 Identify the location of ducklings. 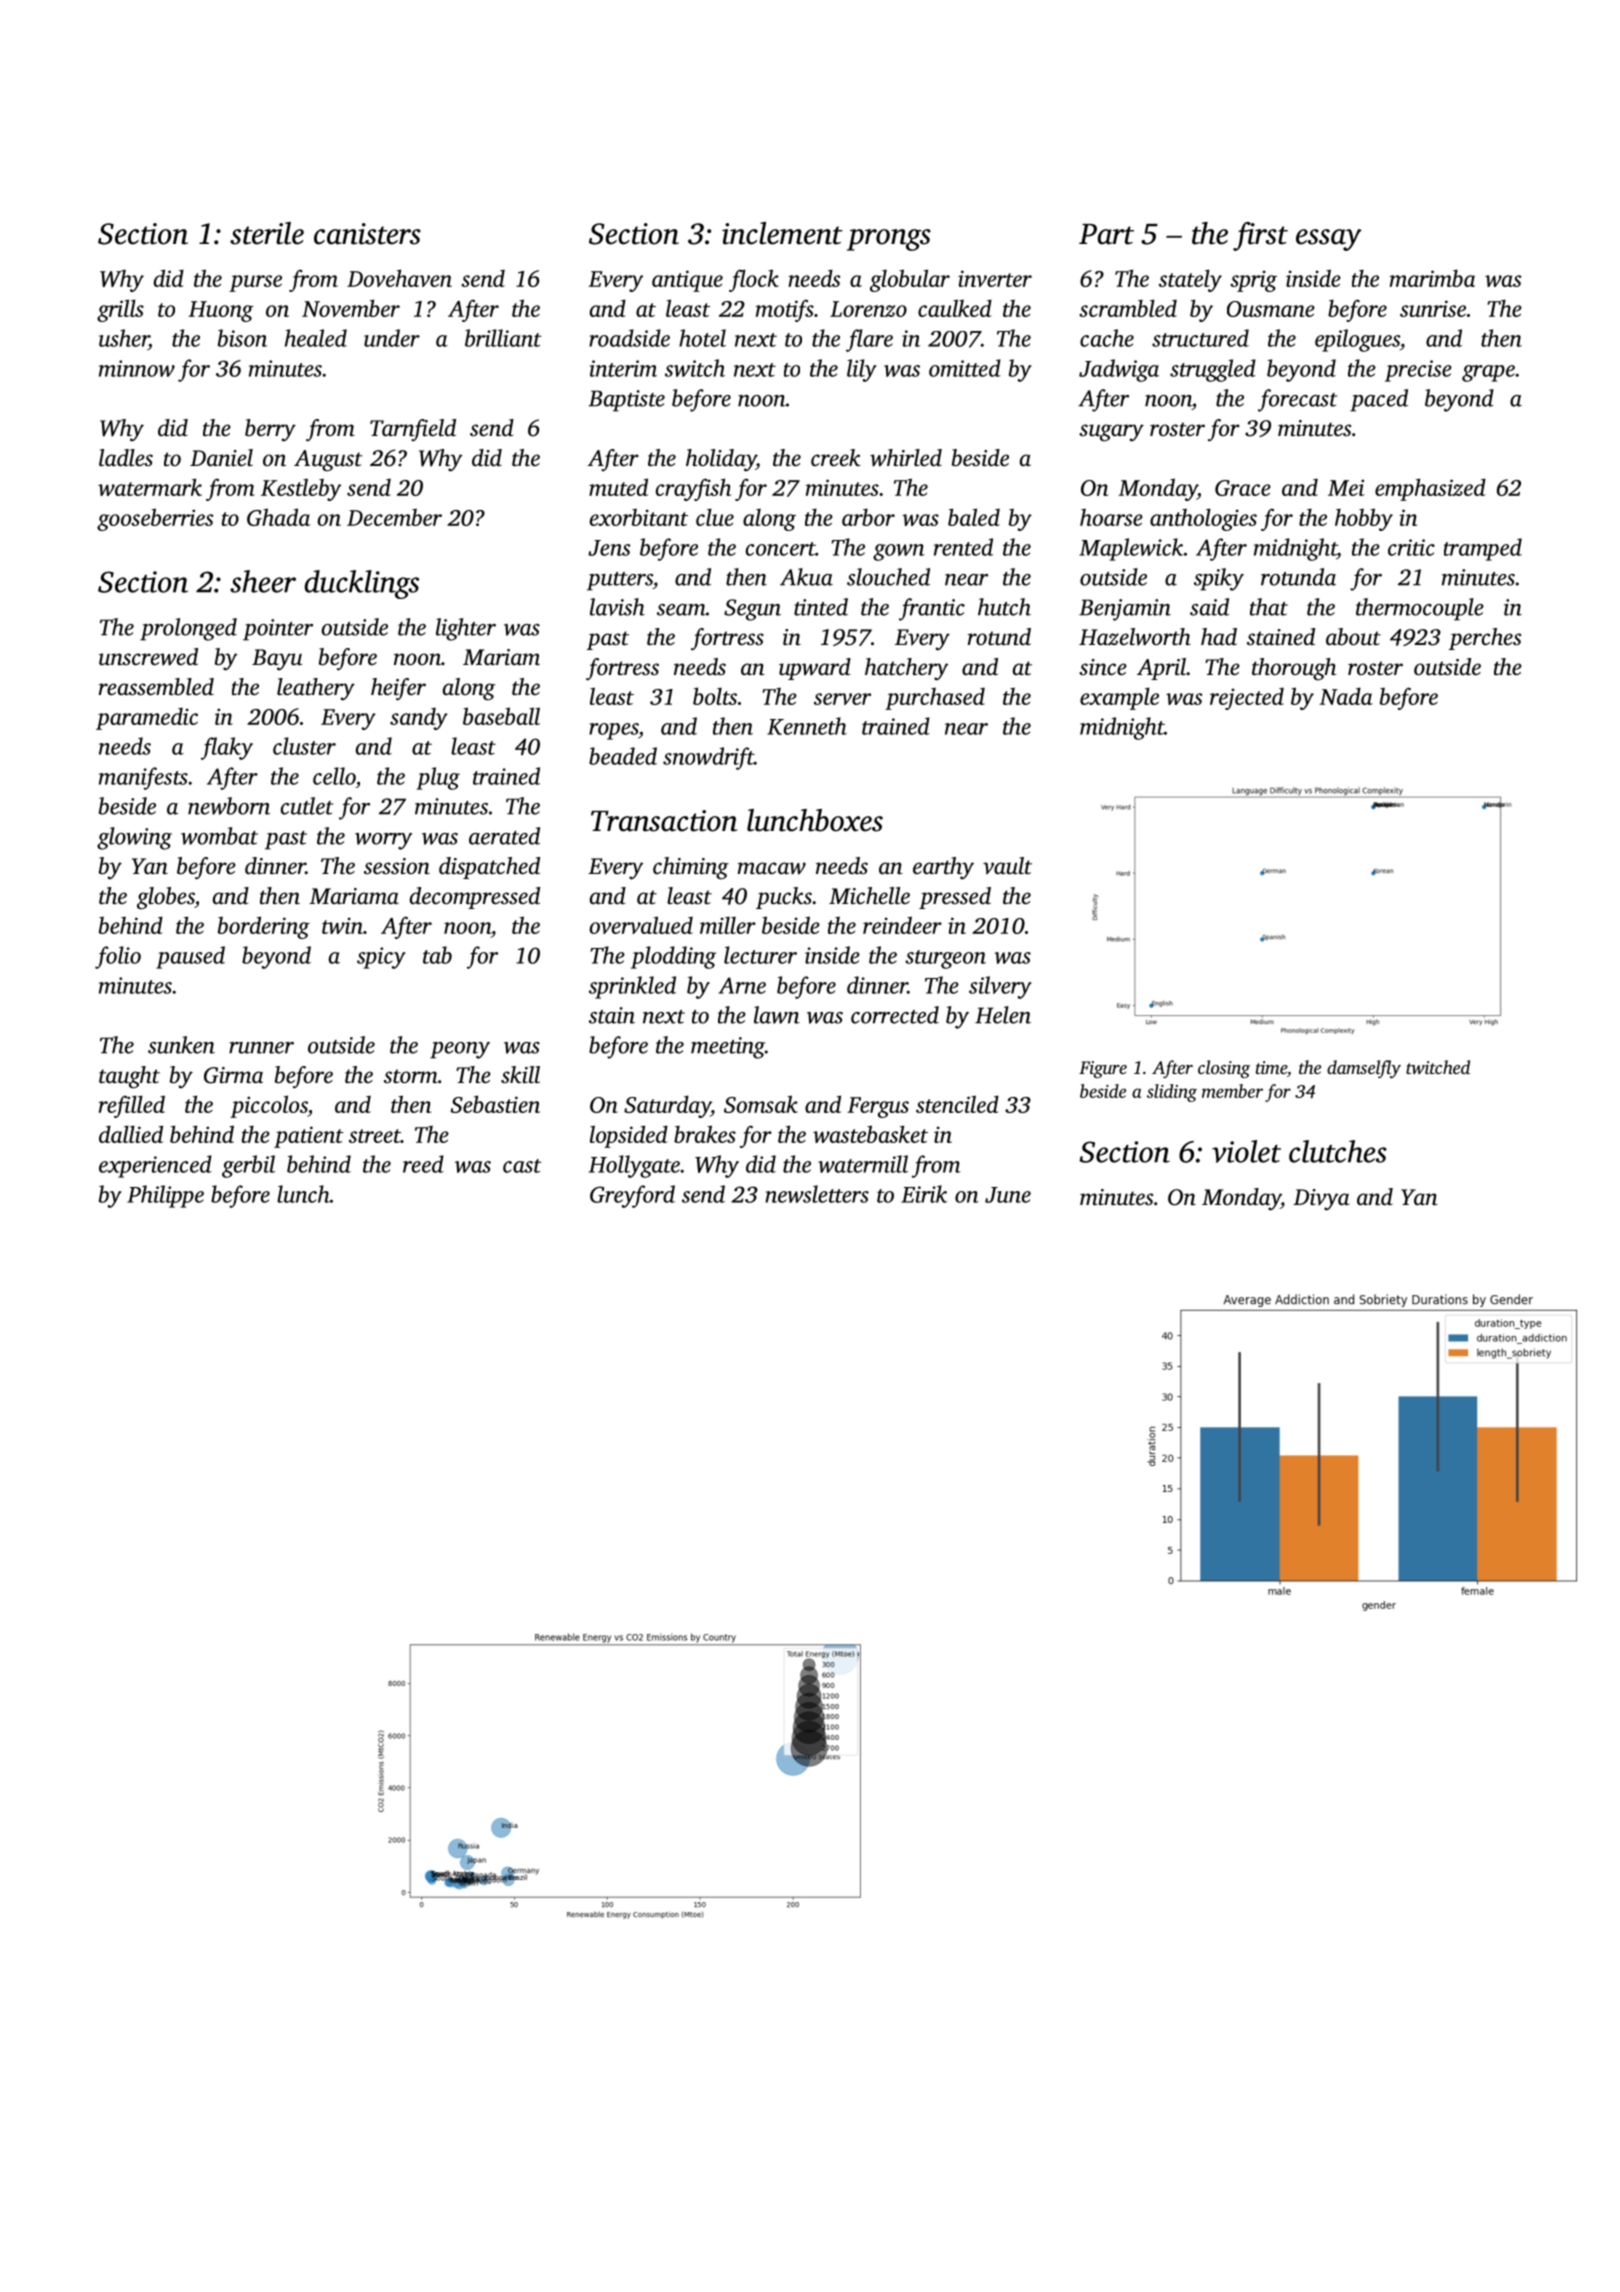
(361, 584).
